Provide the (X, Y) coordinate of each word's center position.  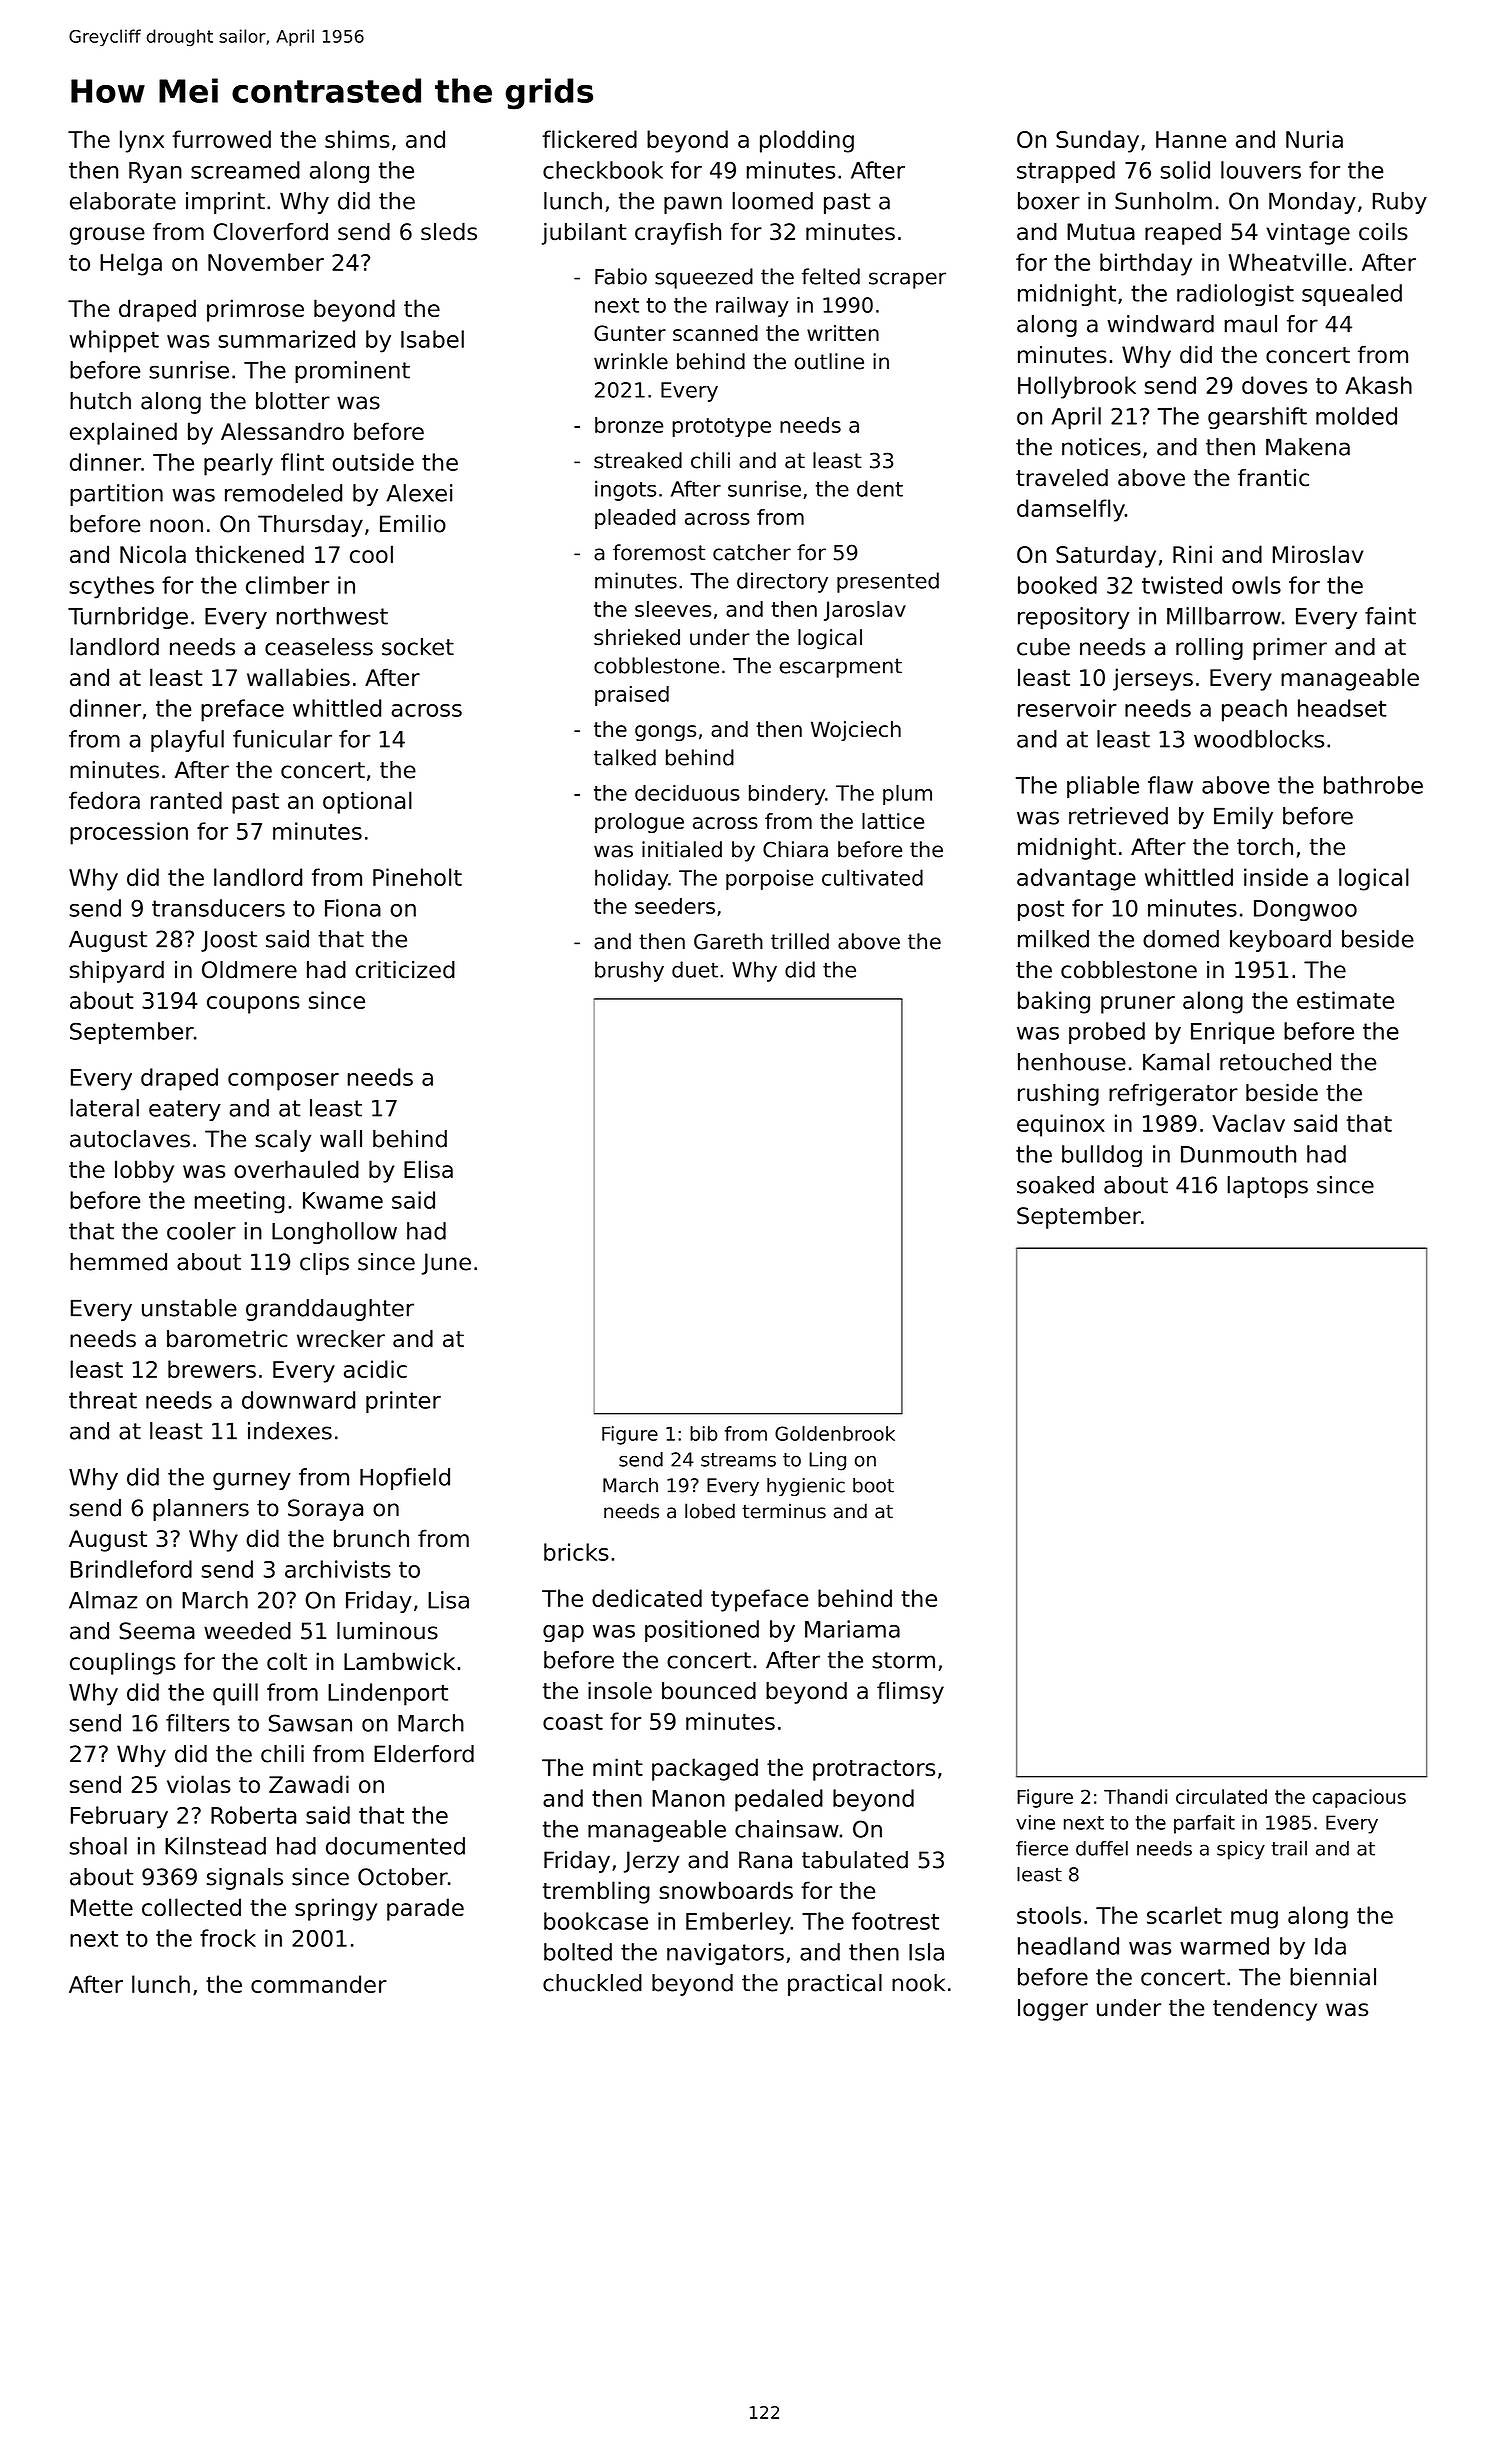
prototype (721, 427)
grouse (107, 236)
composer (283, 1082)
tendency (1265, 2010)
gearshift (1257, 418)
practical (835, 1985)
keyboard (1280, 941)
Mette (102, 1907)
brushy (629, 971)
